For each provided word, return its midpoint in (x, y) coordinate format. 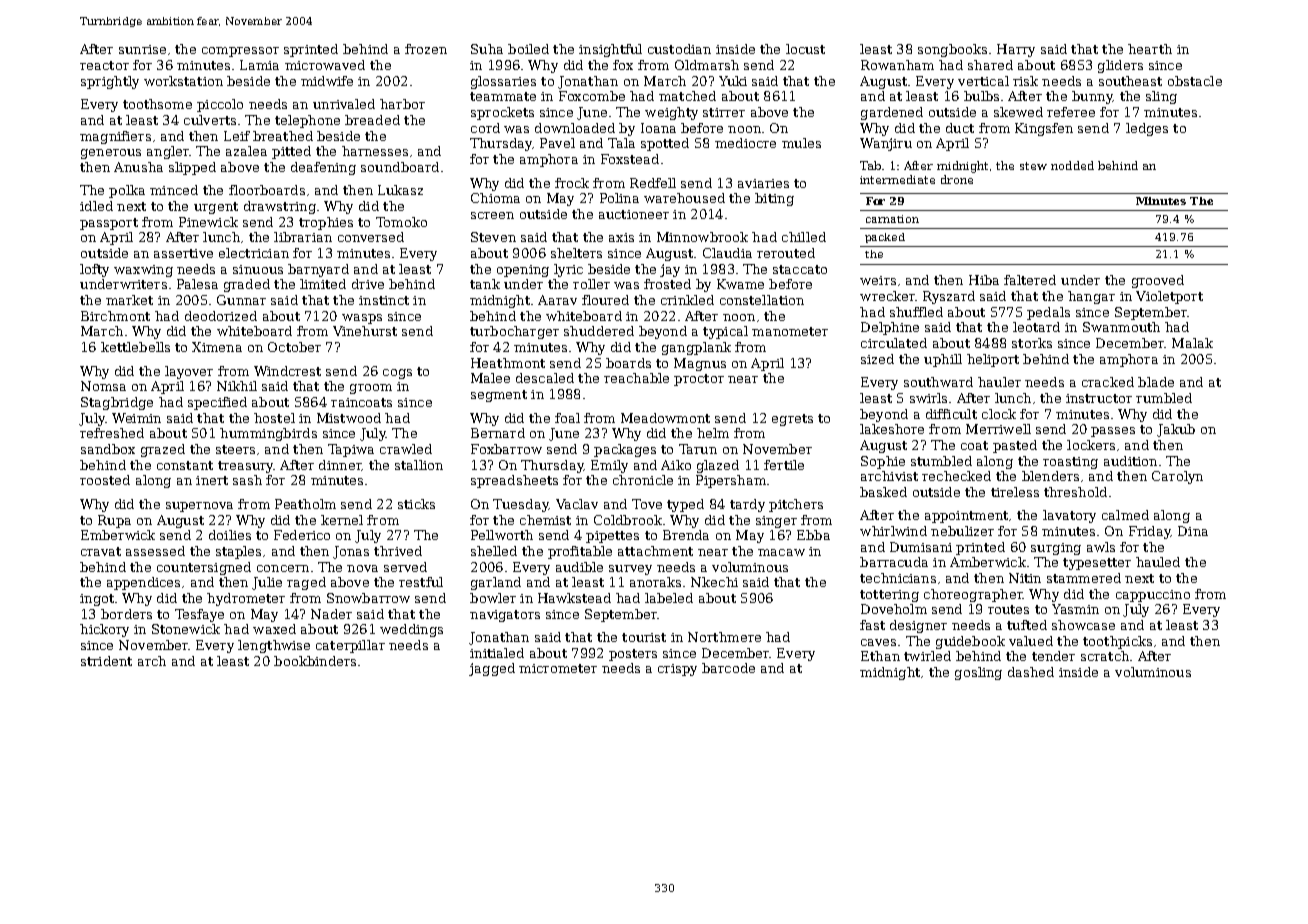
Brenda (686, 535)
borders (126, 614)
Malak (1192, 343)
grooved (1158, 281)
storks (1032, 343)
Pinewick (208, 222)
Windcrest (287, 371)
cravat (101, 551)
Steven (493, 237)
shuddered (599, 331)
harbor (402, 104)
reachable (636, 378)
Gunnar (241, 300)
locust (805, 49)
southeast (1130, 81)
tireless (1015, 492)
